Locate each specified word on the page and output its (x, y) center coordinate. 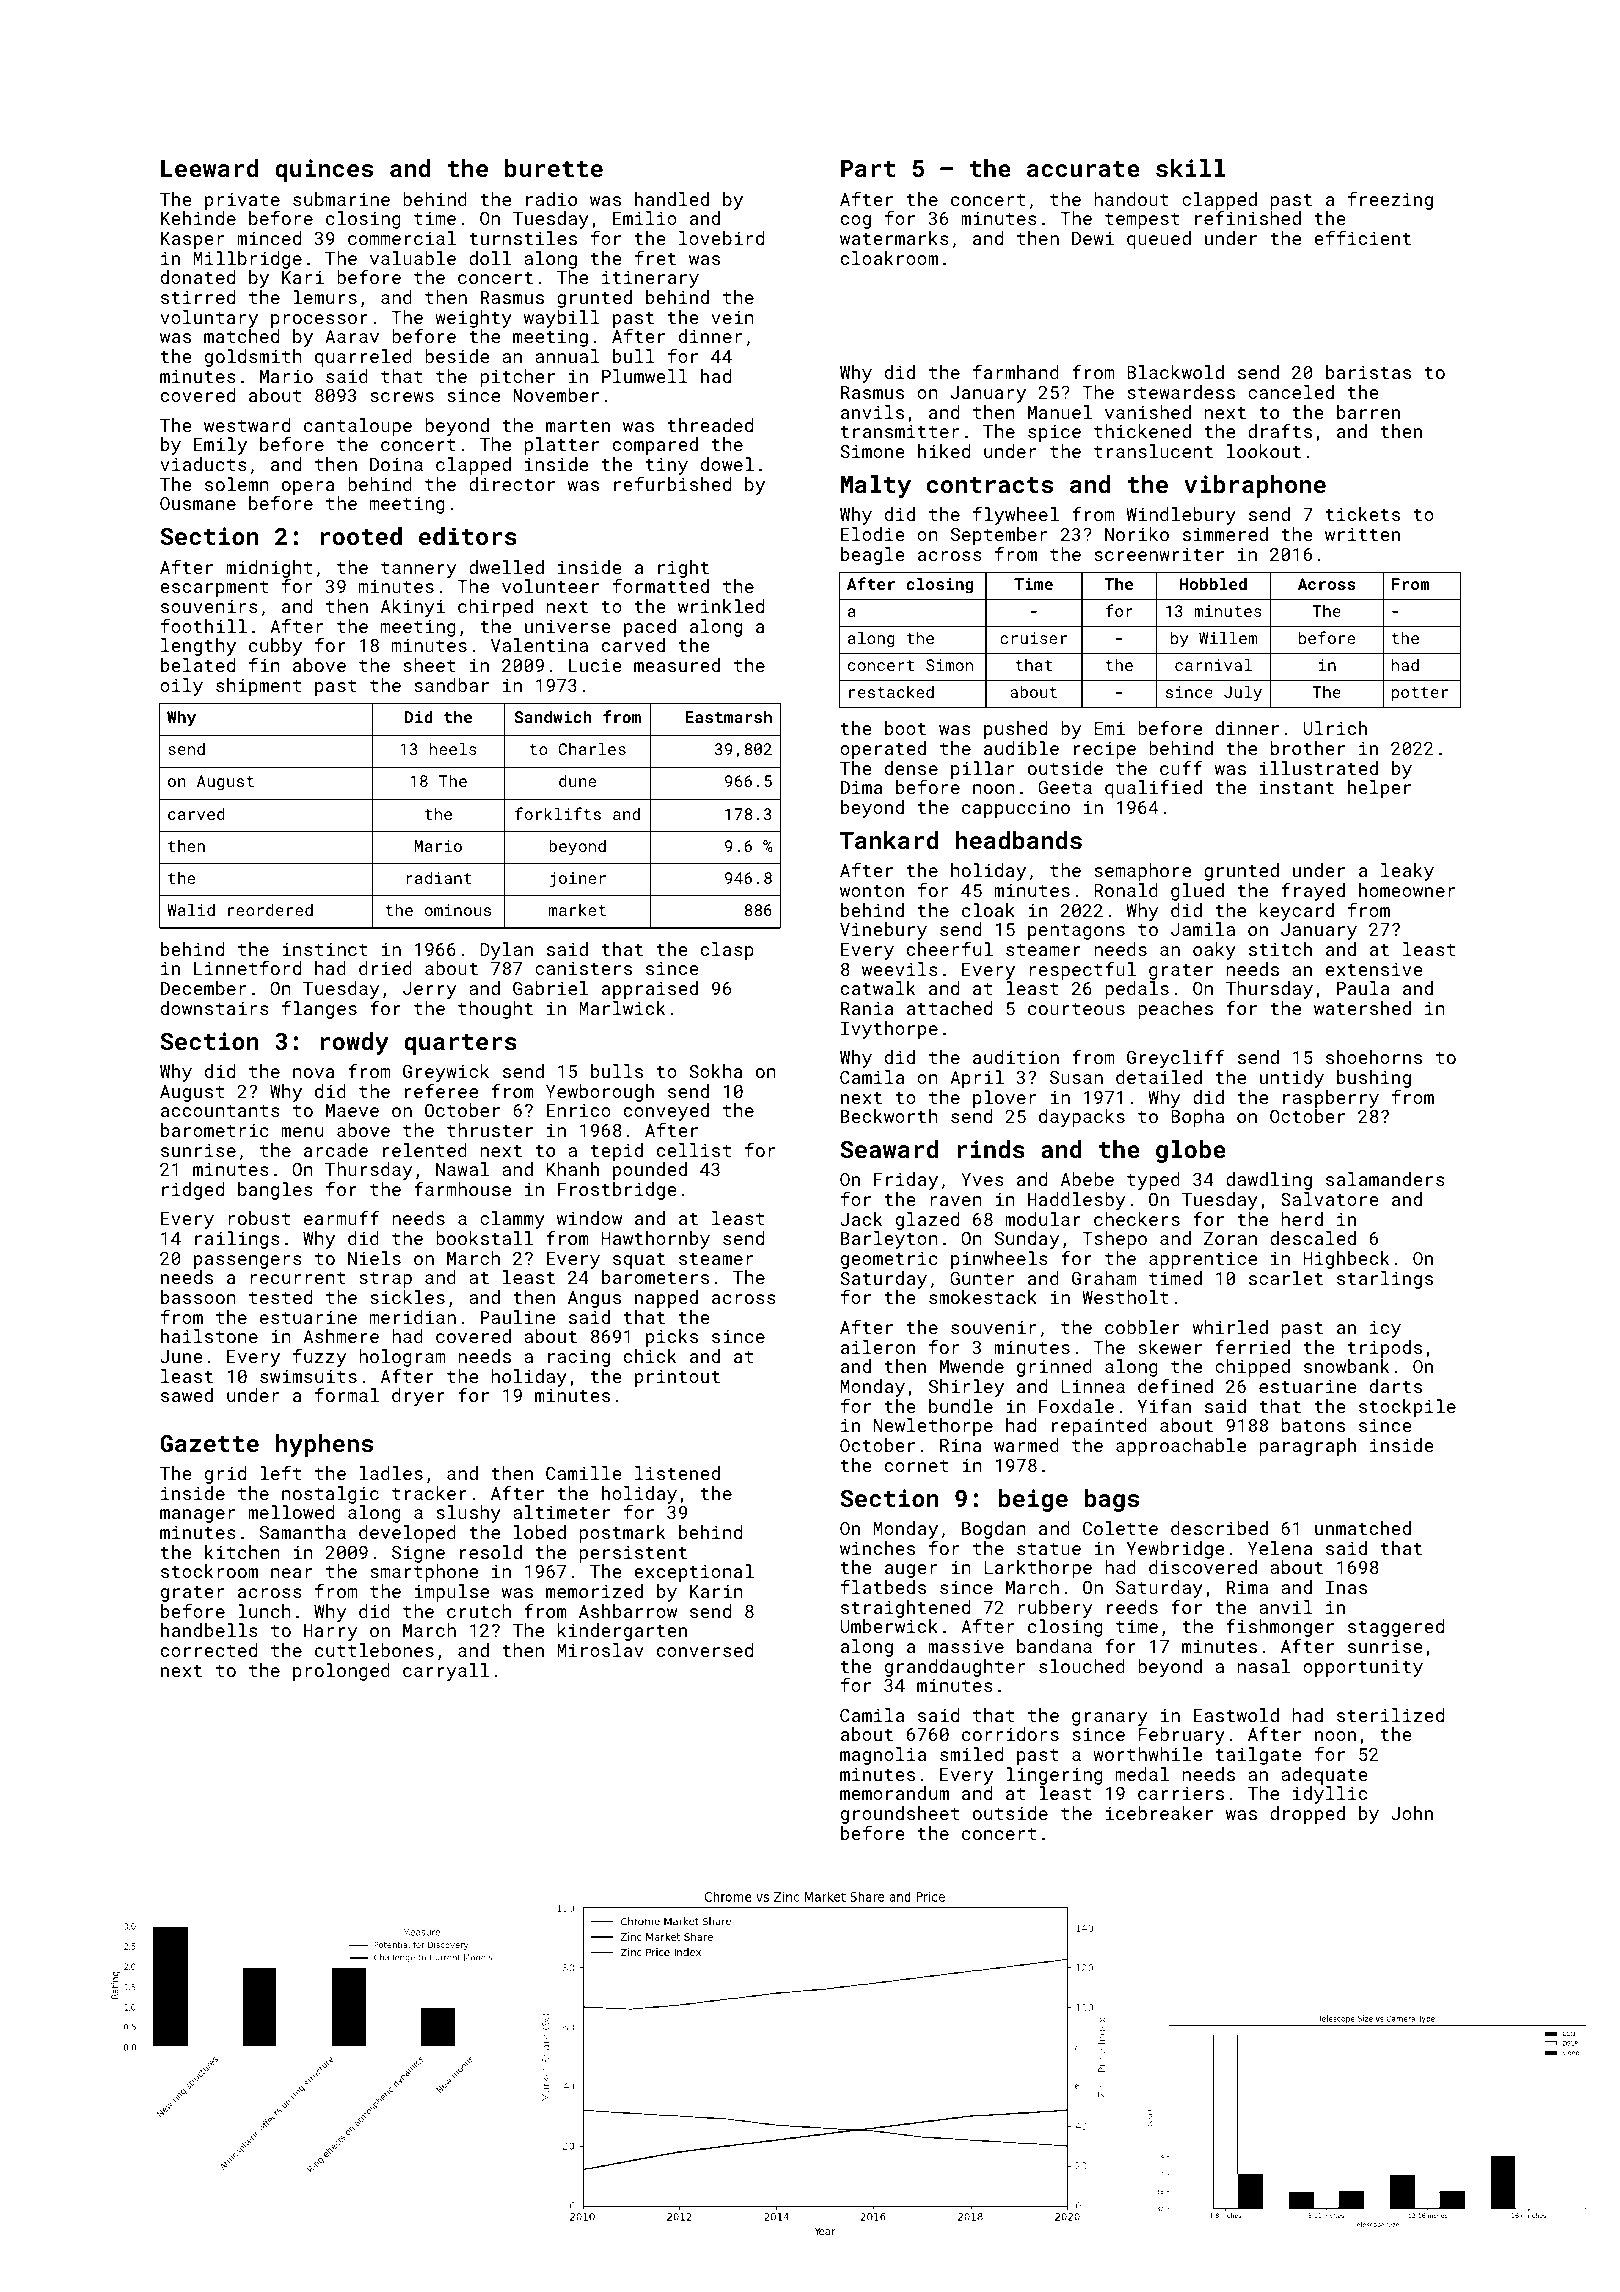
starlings (1385, 1280)
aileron (878, 1347)
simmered (1225, 534)
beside (457, 356)
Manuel (1060, 412)
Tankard (889, 840)
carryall (446, 1672)
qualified (1153, 789)
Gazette (209, 1443)
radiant (439, 877)
